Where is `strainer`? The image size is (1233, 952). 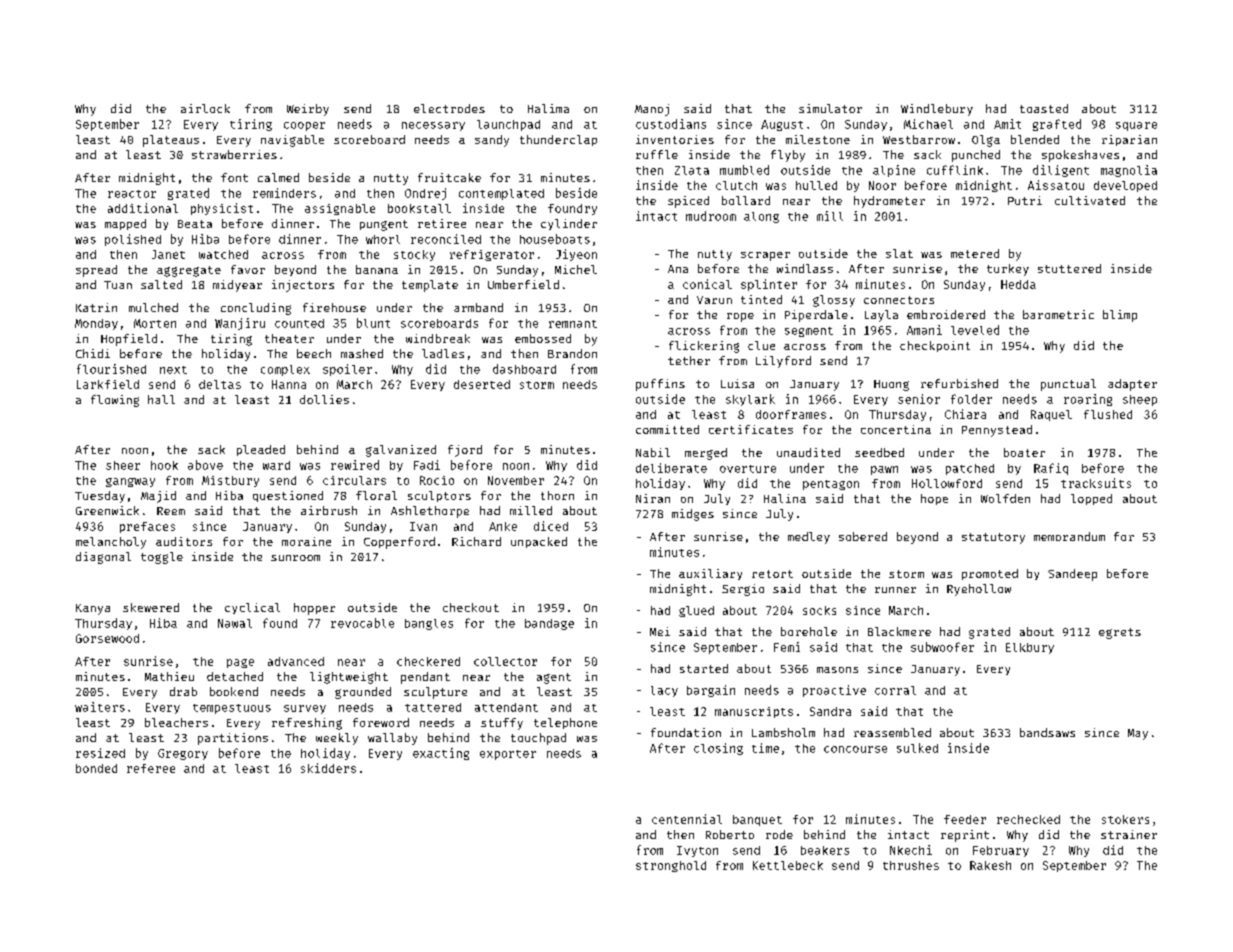 strainer is located at coordinates (1129, 834).
